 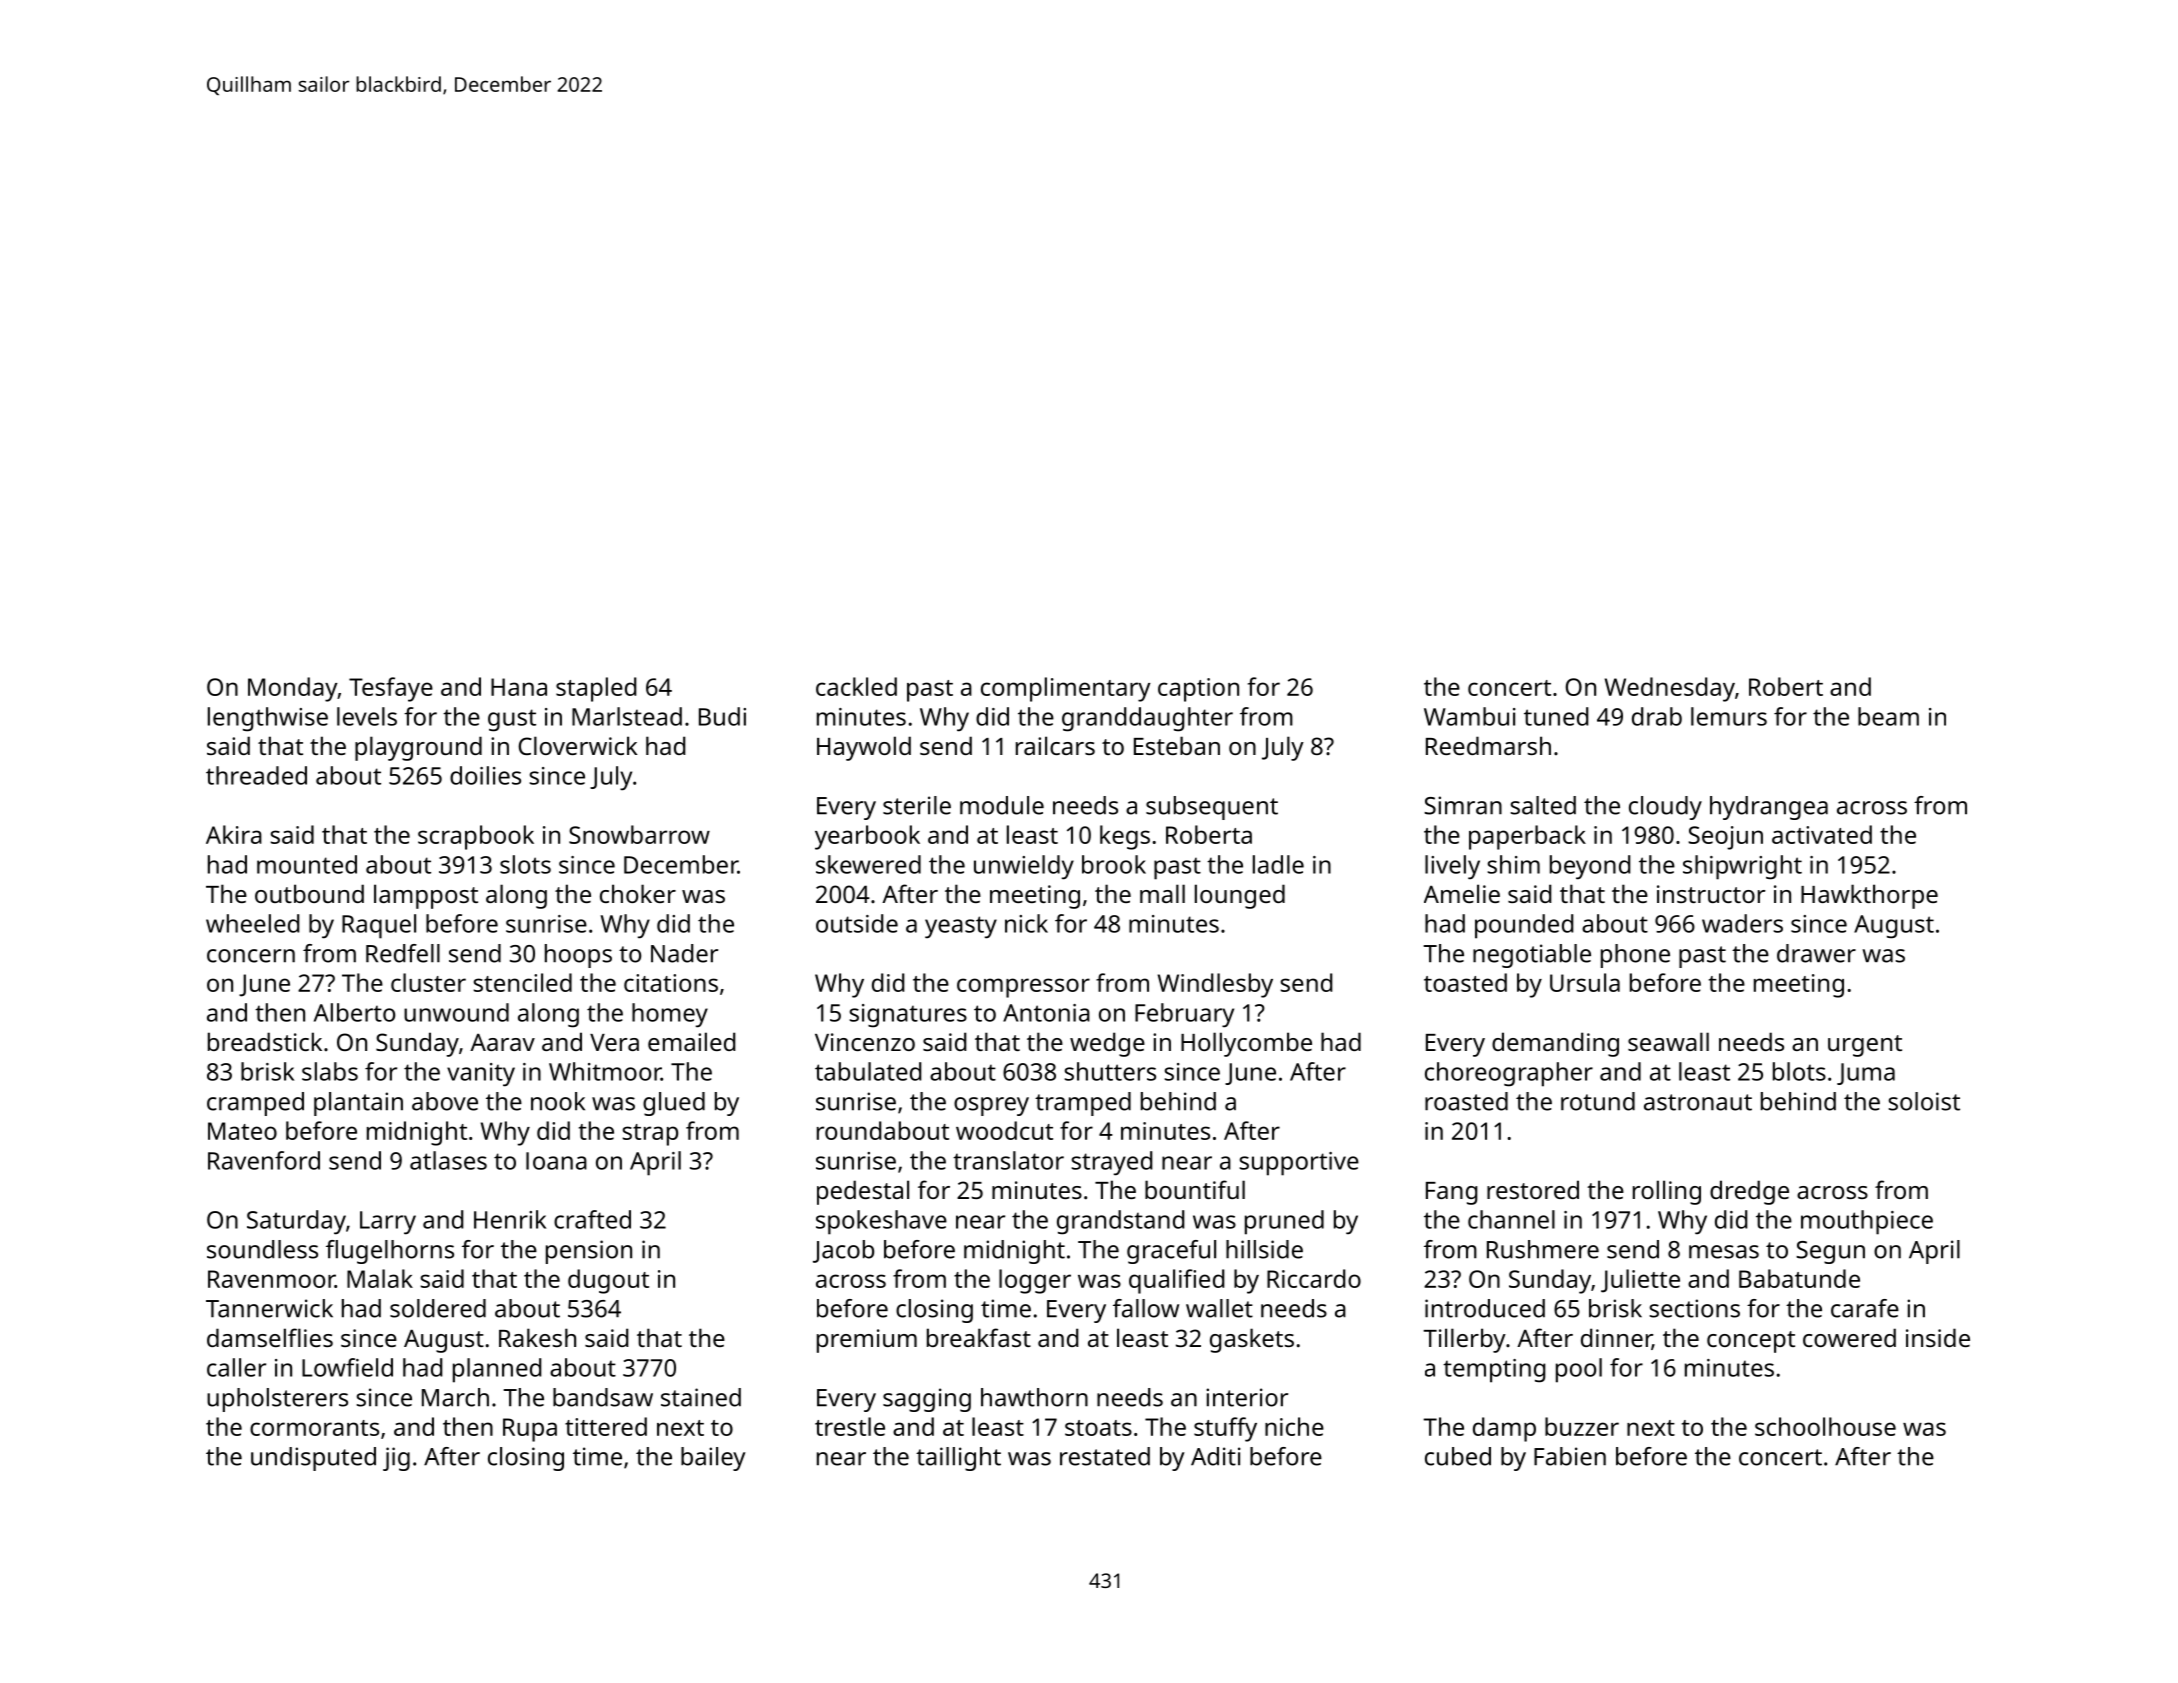 What do you see at coordinates (448, 1160) in the image?
I see `atlases` at bounding box center [448, 1160].
